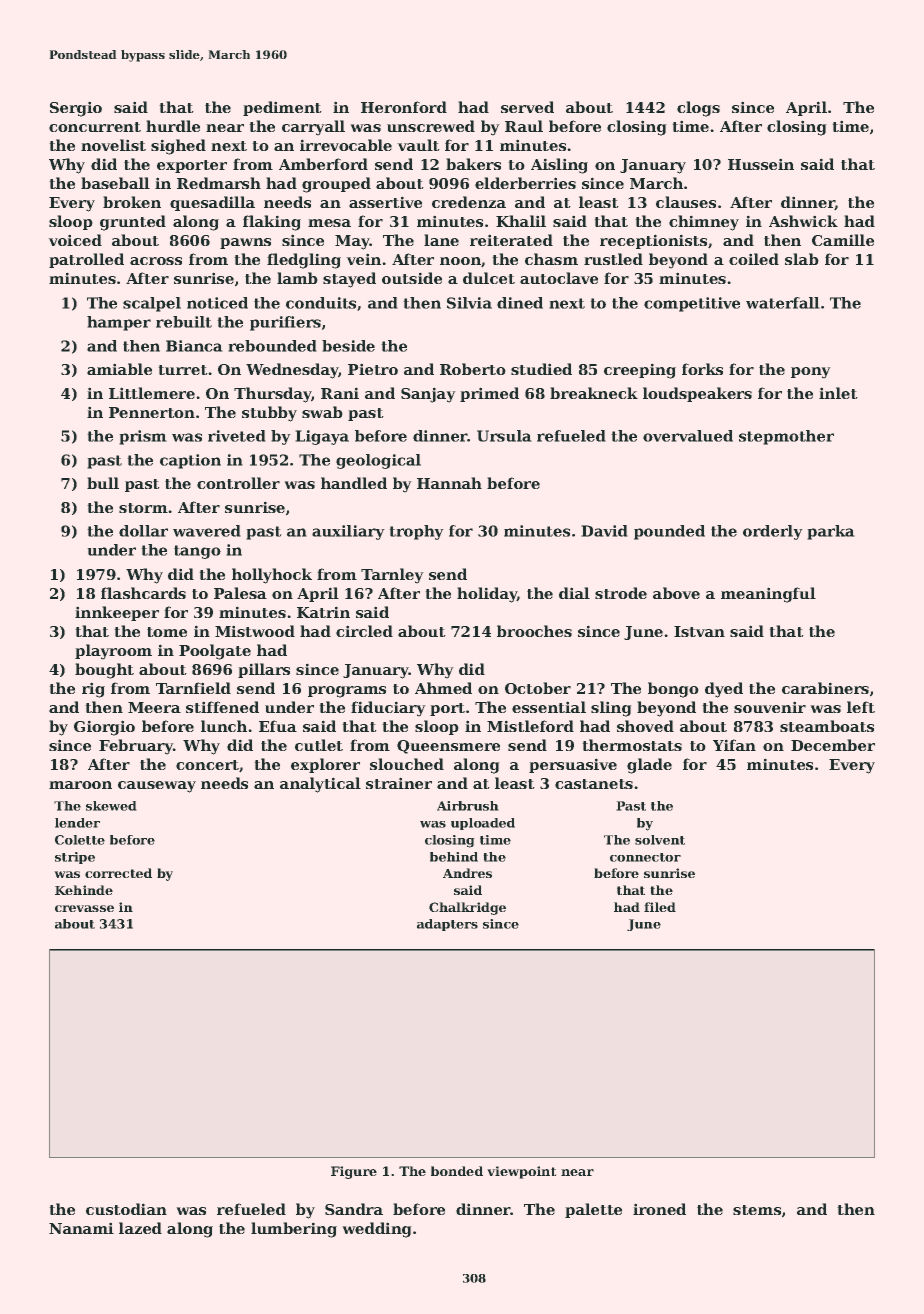 Image resolution: width=924 pixels, height=1314 pixels. What do you see at coordinates (770, 707) in the image?
I see `souvenir` at bounding box center [770, 707].
